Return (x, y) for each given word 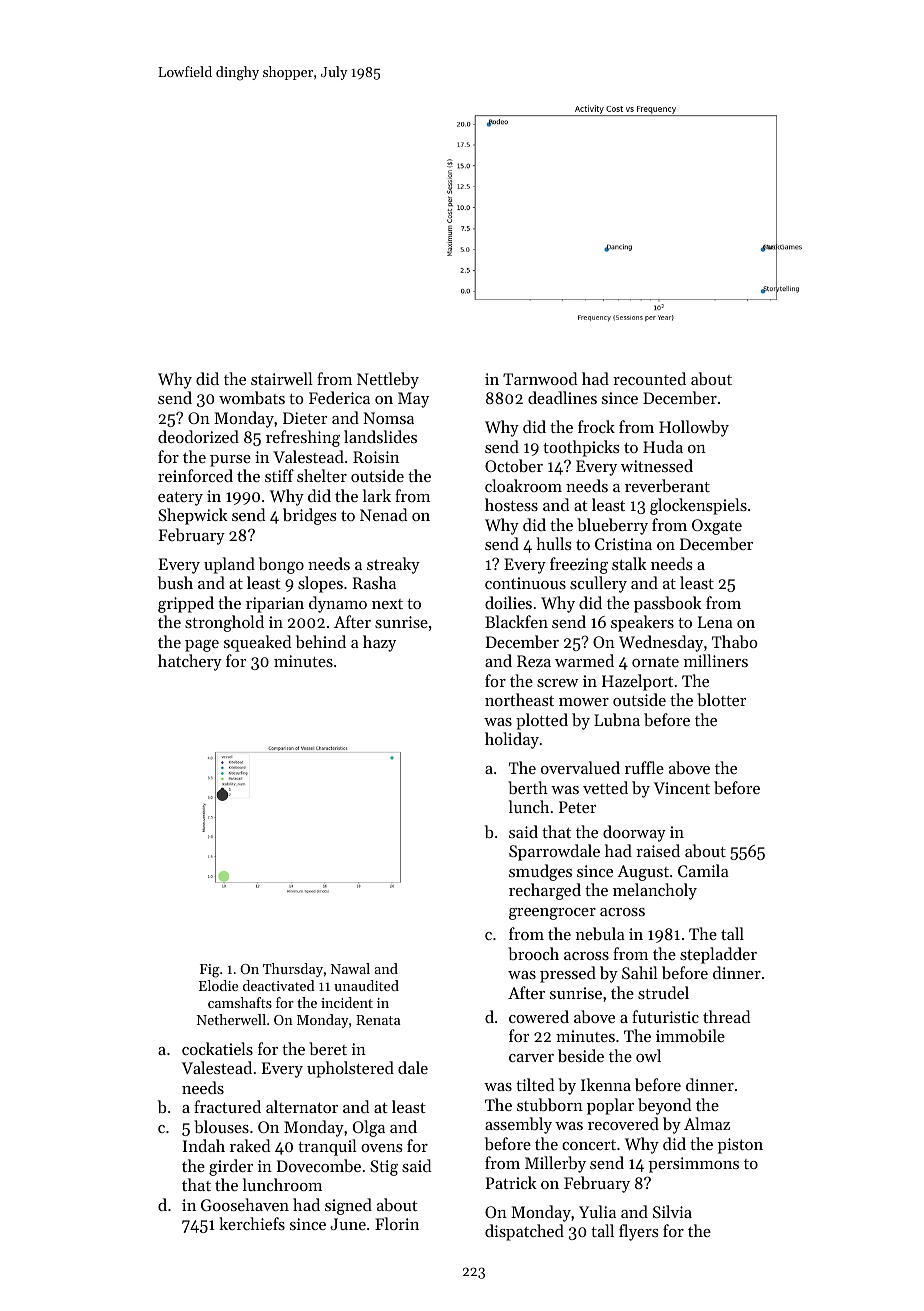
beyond (664, 1106)
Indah (204, 1145)
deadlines (562, 397)
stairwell (282, 378)
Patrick (511, 1182)
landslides (380, 436)
